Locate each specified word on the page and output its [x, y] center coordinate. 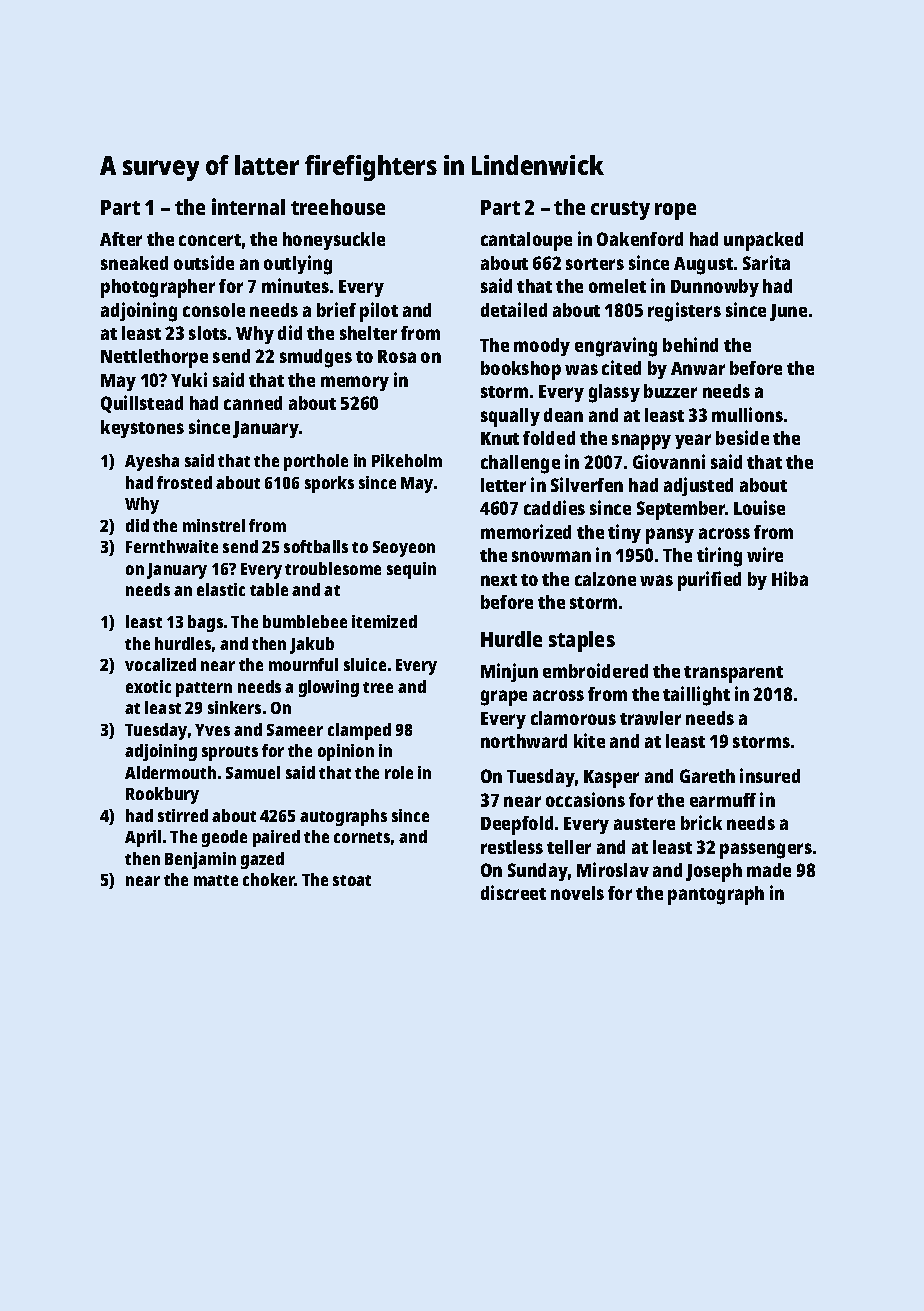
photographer [158, 288]
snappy [641, 442]
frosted [184, 482]
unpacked [763, 241]
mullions [747, 414]
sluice [365, 664]
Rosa [397, 356]
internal [248, 206]
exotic [148, 686]
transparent [733, 674]
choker [269, 879]
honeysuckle [334, 241]
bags [205, 623]
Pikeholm [407, 460]
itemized [384, 621]
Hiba [790, 578]
